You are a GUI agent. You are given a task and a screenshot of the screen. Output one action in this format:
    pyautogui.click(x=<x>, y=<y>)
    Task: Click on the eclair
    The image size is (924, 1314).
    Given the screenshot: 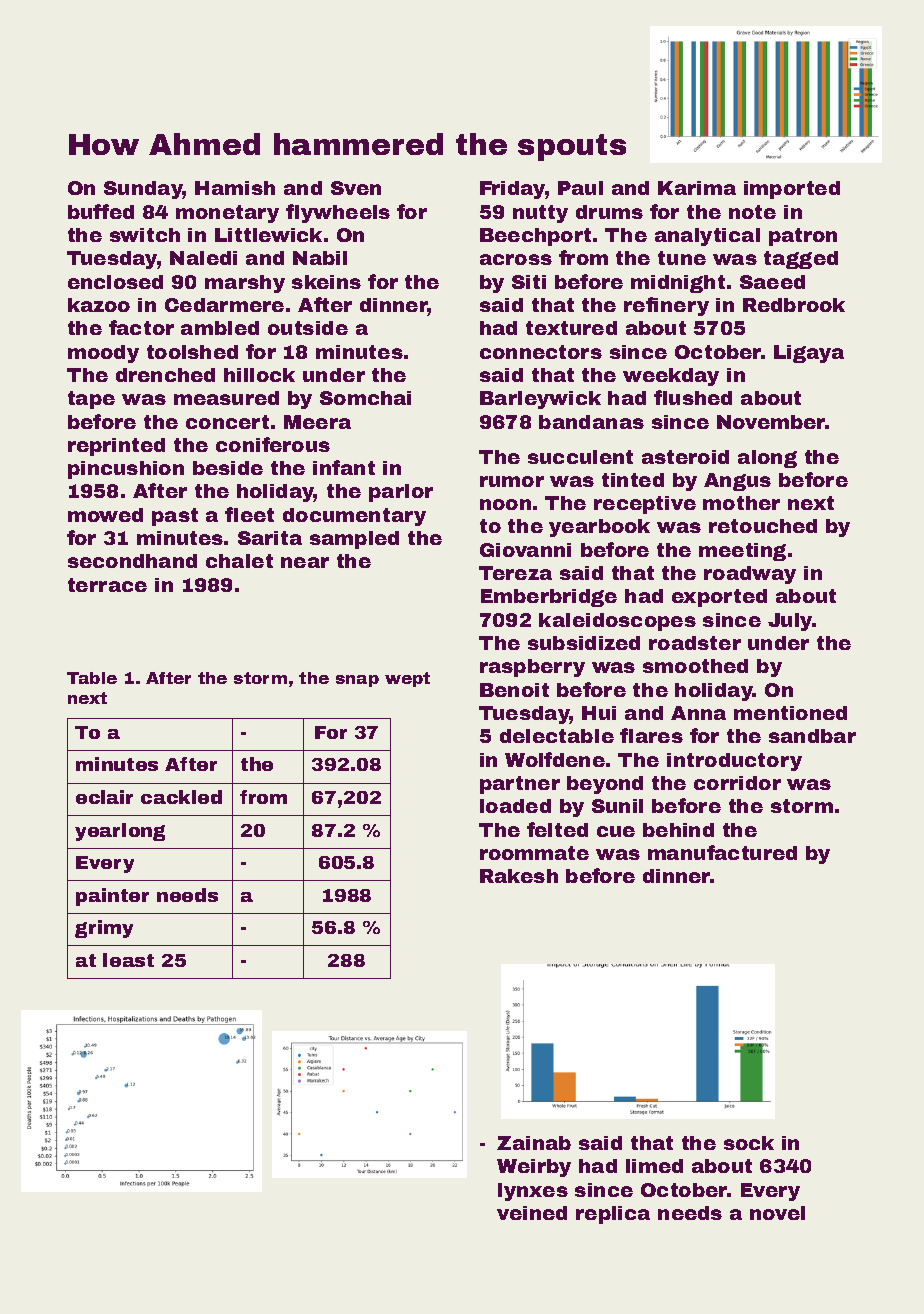 What is the action you would take?
    pyautogui.click(x=104, y=797)
